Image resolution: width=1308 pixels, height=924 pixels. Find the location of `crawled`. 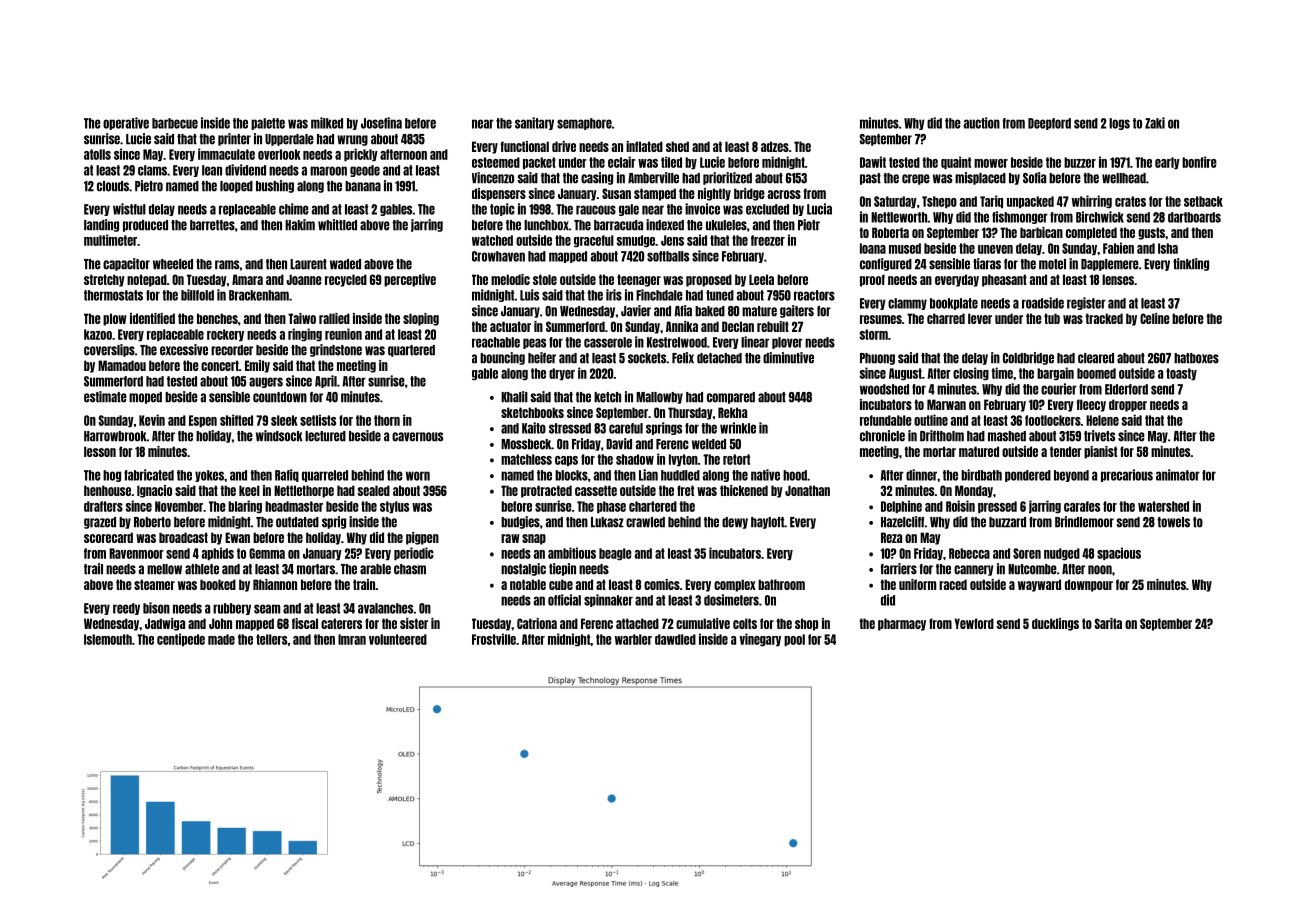

crawled is located at coordinates (645, 522).
